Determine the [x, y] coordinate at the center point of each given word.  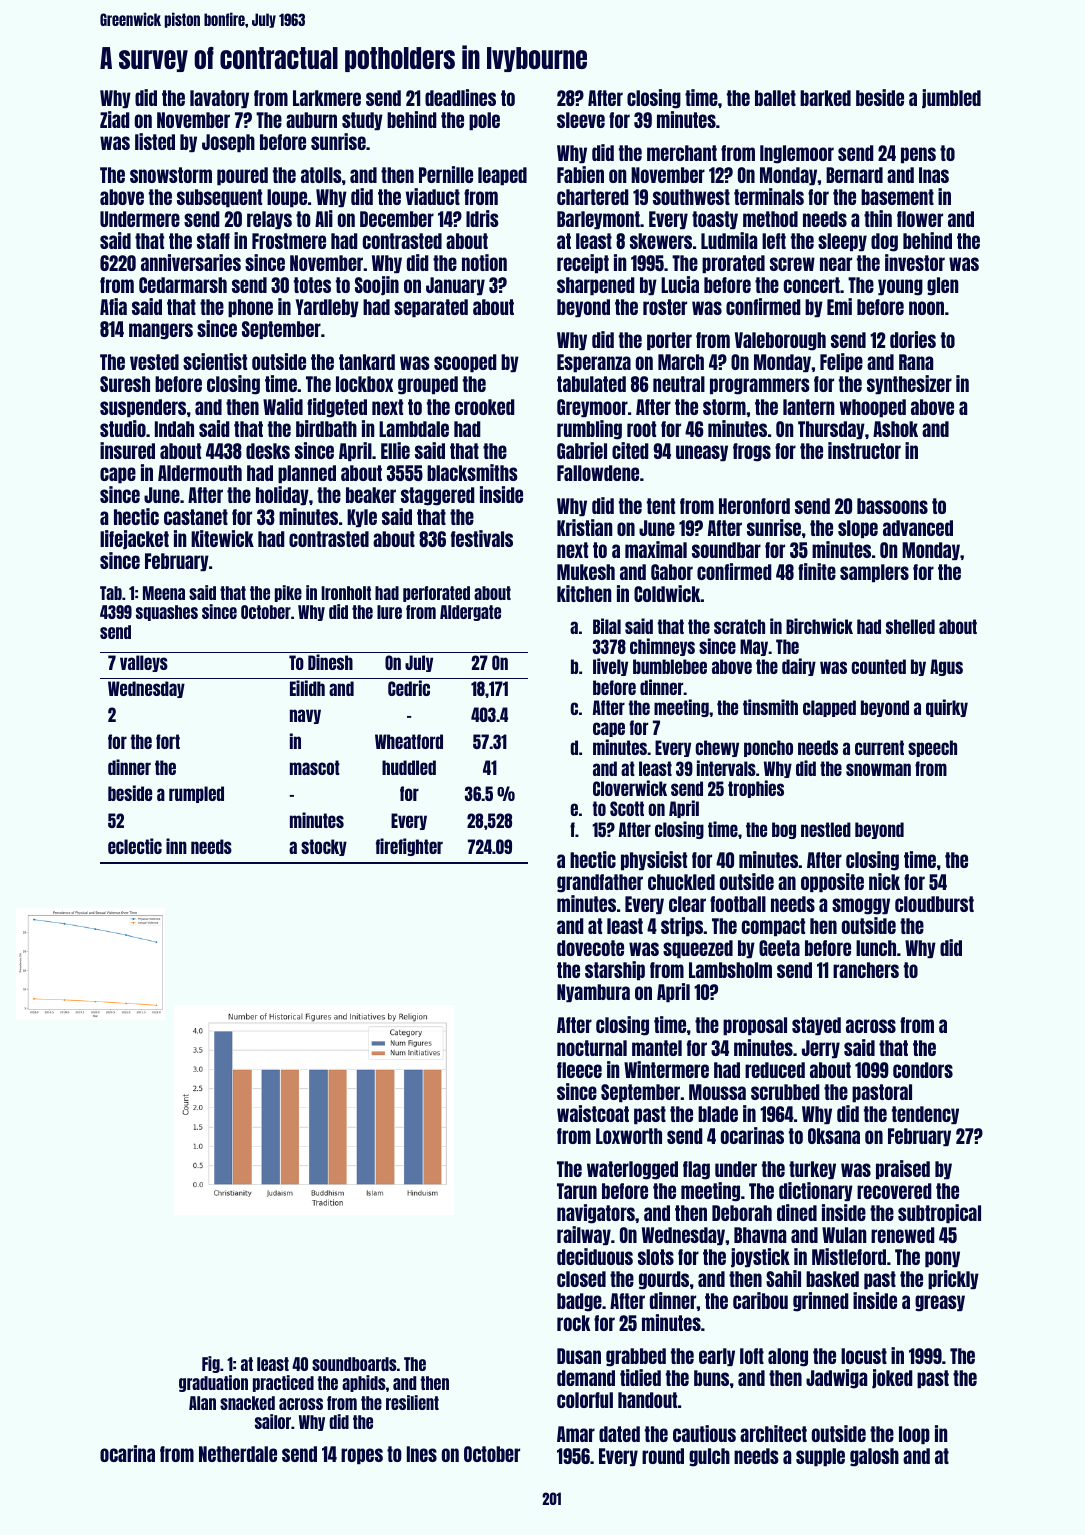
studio [123, 428]
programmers [760, 386]
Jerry [821, 1049]
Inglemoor [797, 154]
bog [784, 830]
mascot [315, 767]
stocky [324, 847]
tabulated [591, 384]
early [717, 1357]
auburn [311, 120]
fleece [579, 1070]
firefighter [409, 847]
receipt [583, 263]
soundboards [354, 1364]
